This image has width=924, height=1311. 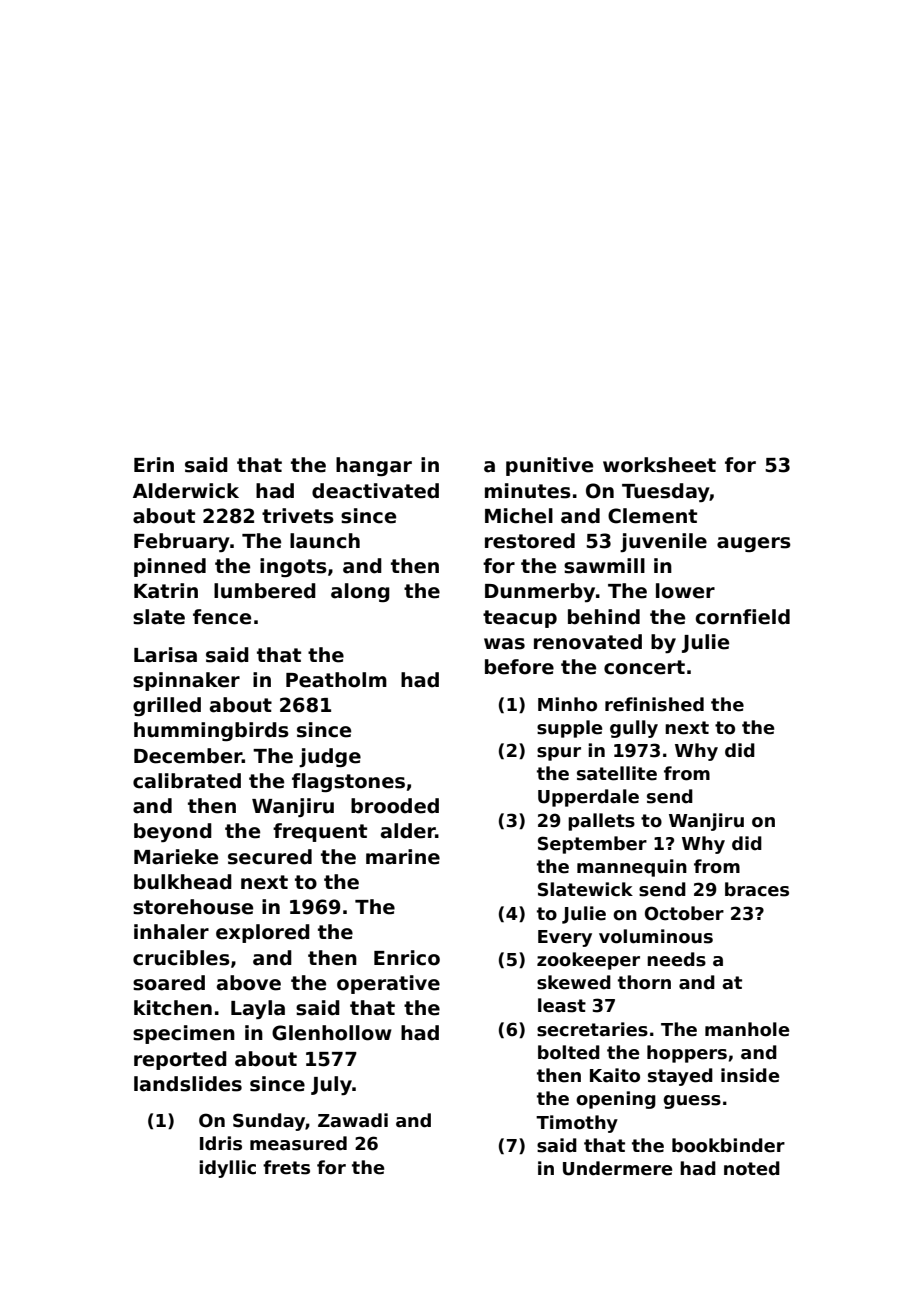 I want to click on landslides, so click(x=188, y=1084).
